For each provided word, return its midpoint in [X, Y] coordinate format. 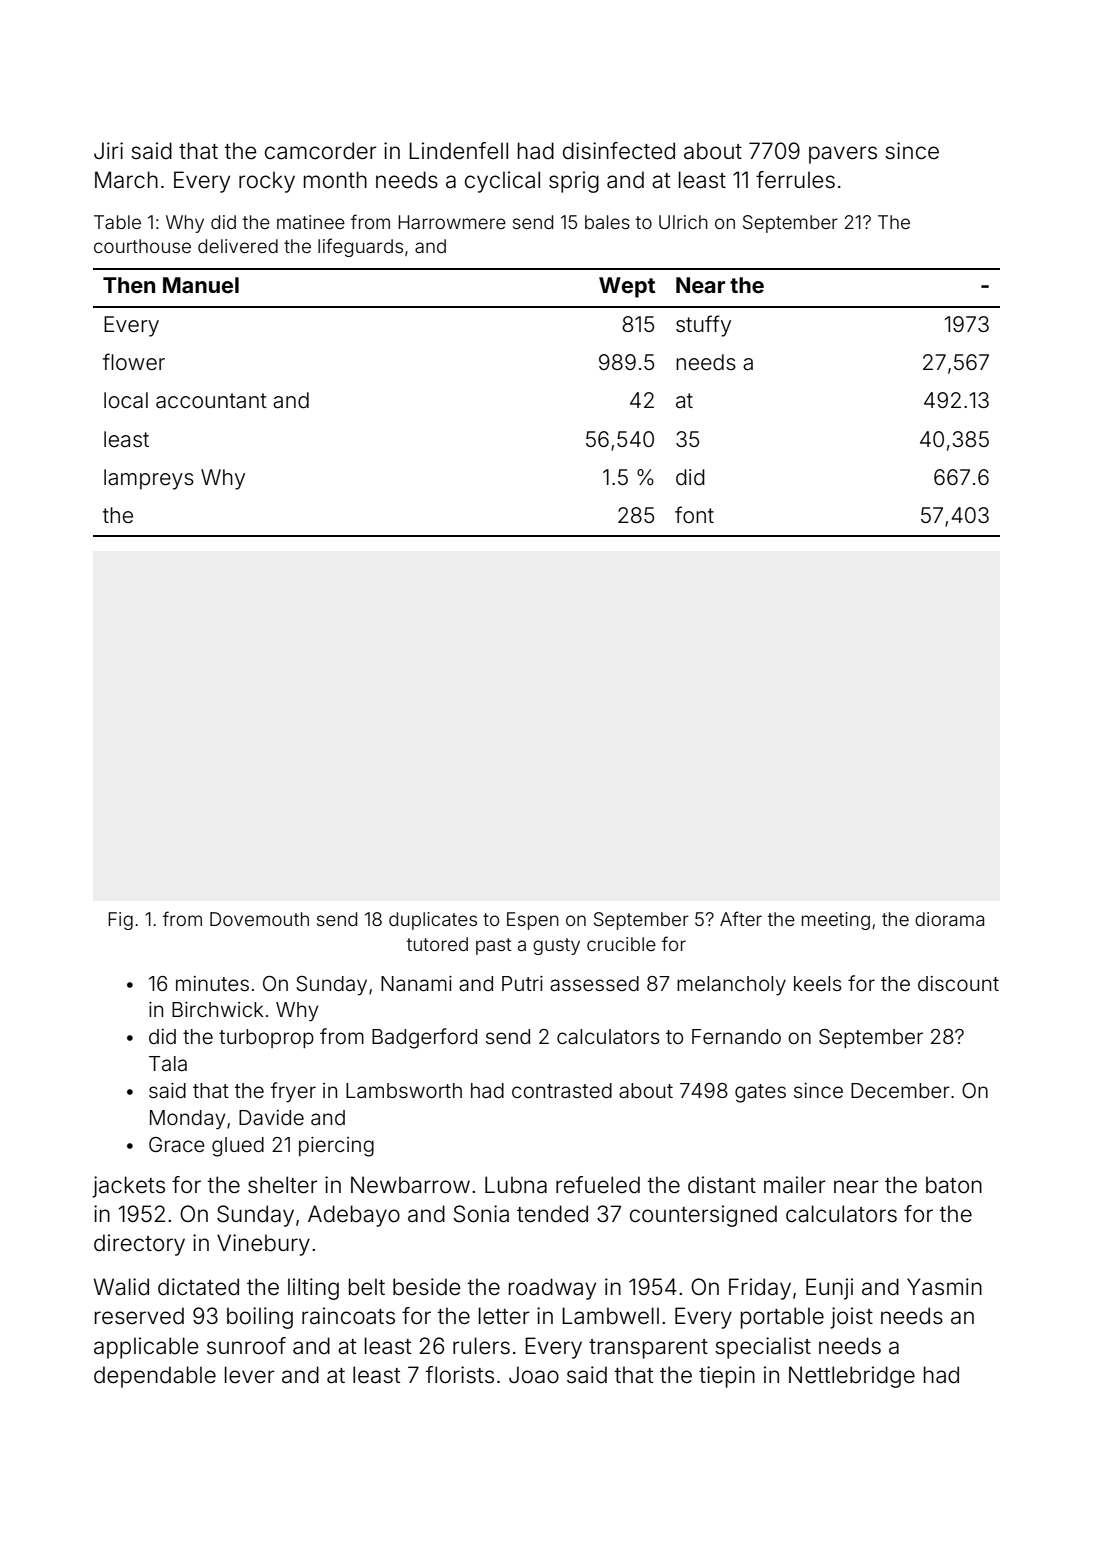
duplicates [433, 921]
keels [817, 983]
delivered [238, 246]
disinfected [619, 151]
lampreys [149, 479]
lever [250, 1375]
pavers [843, 155]
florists [460, 1375]
